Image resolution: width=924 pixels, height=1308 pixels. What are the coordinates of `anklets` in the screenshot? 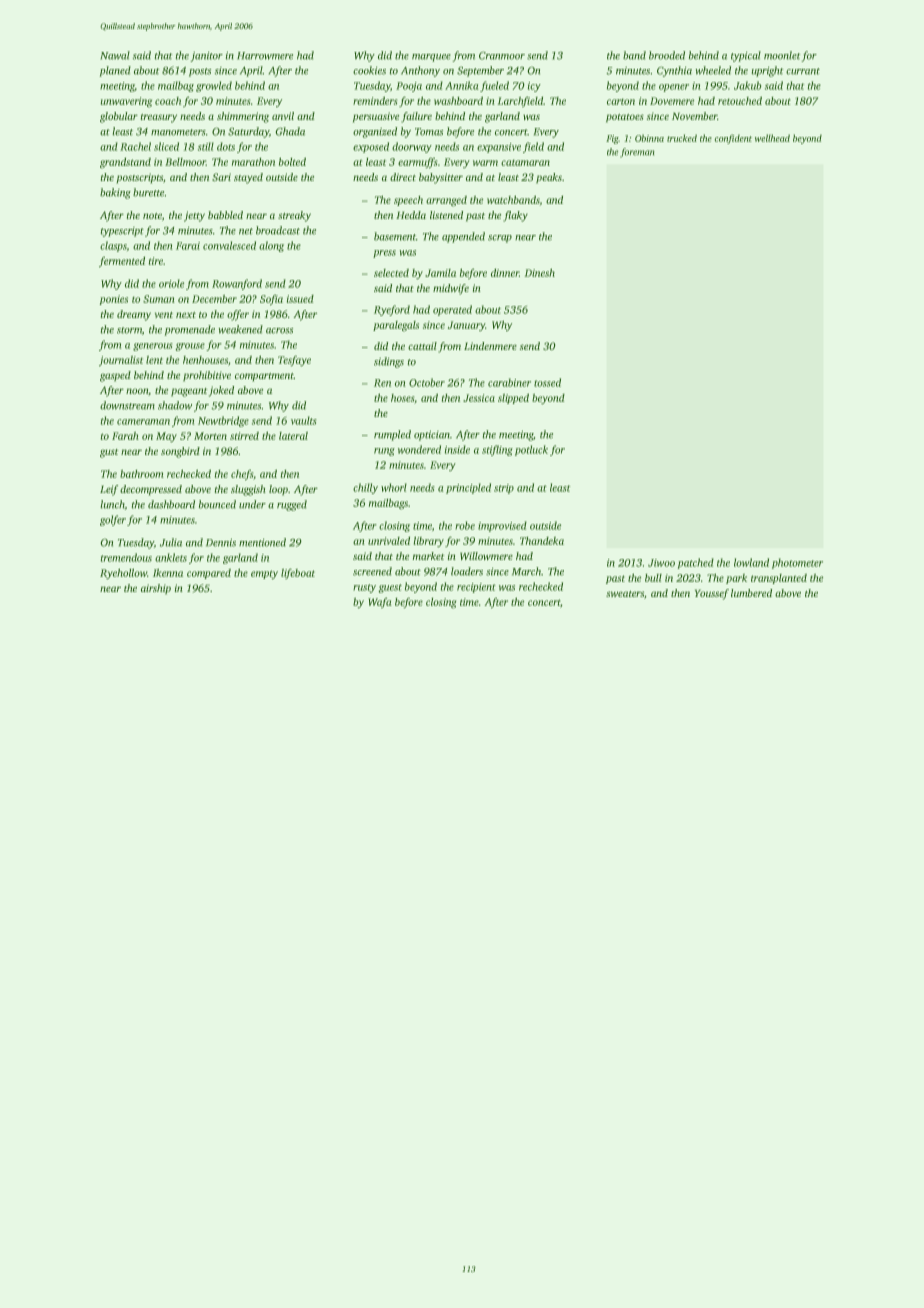 It's located at (171, 557).
